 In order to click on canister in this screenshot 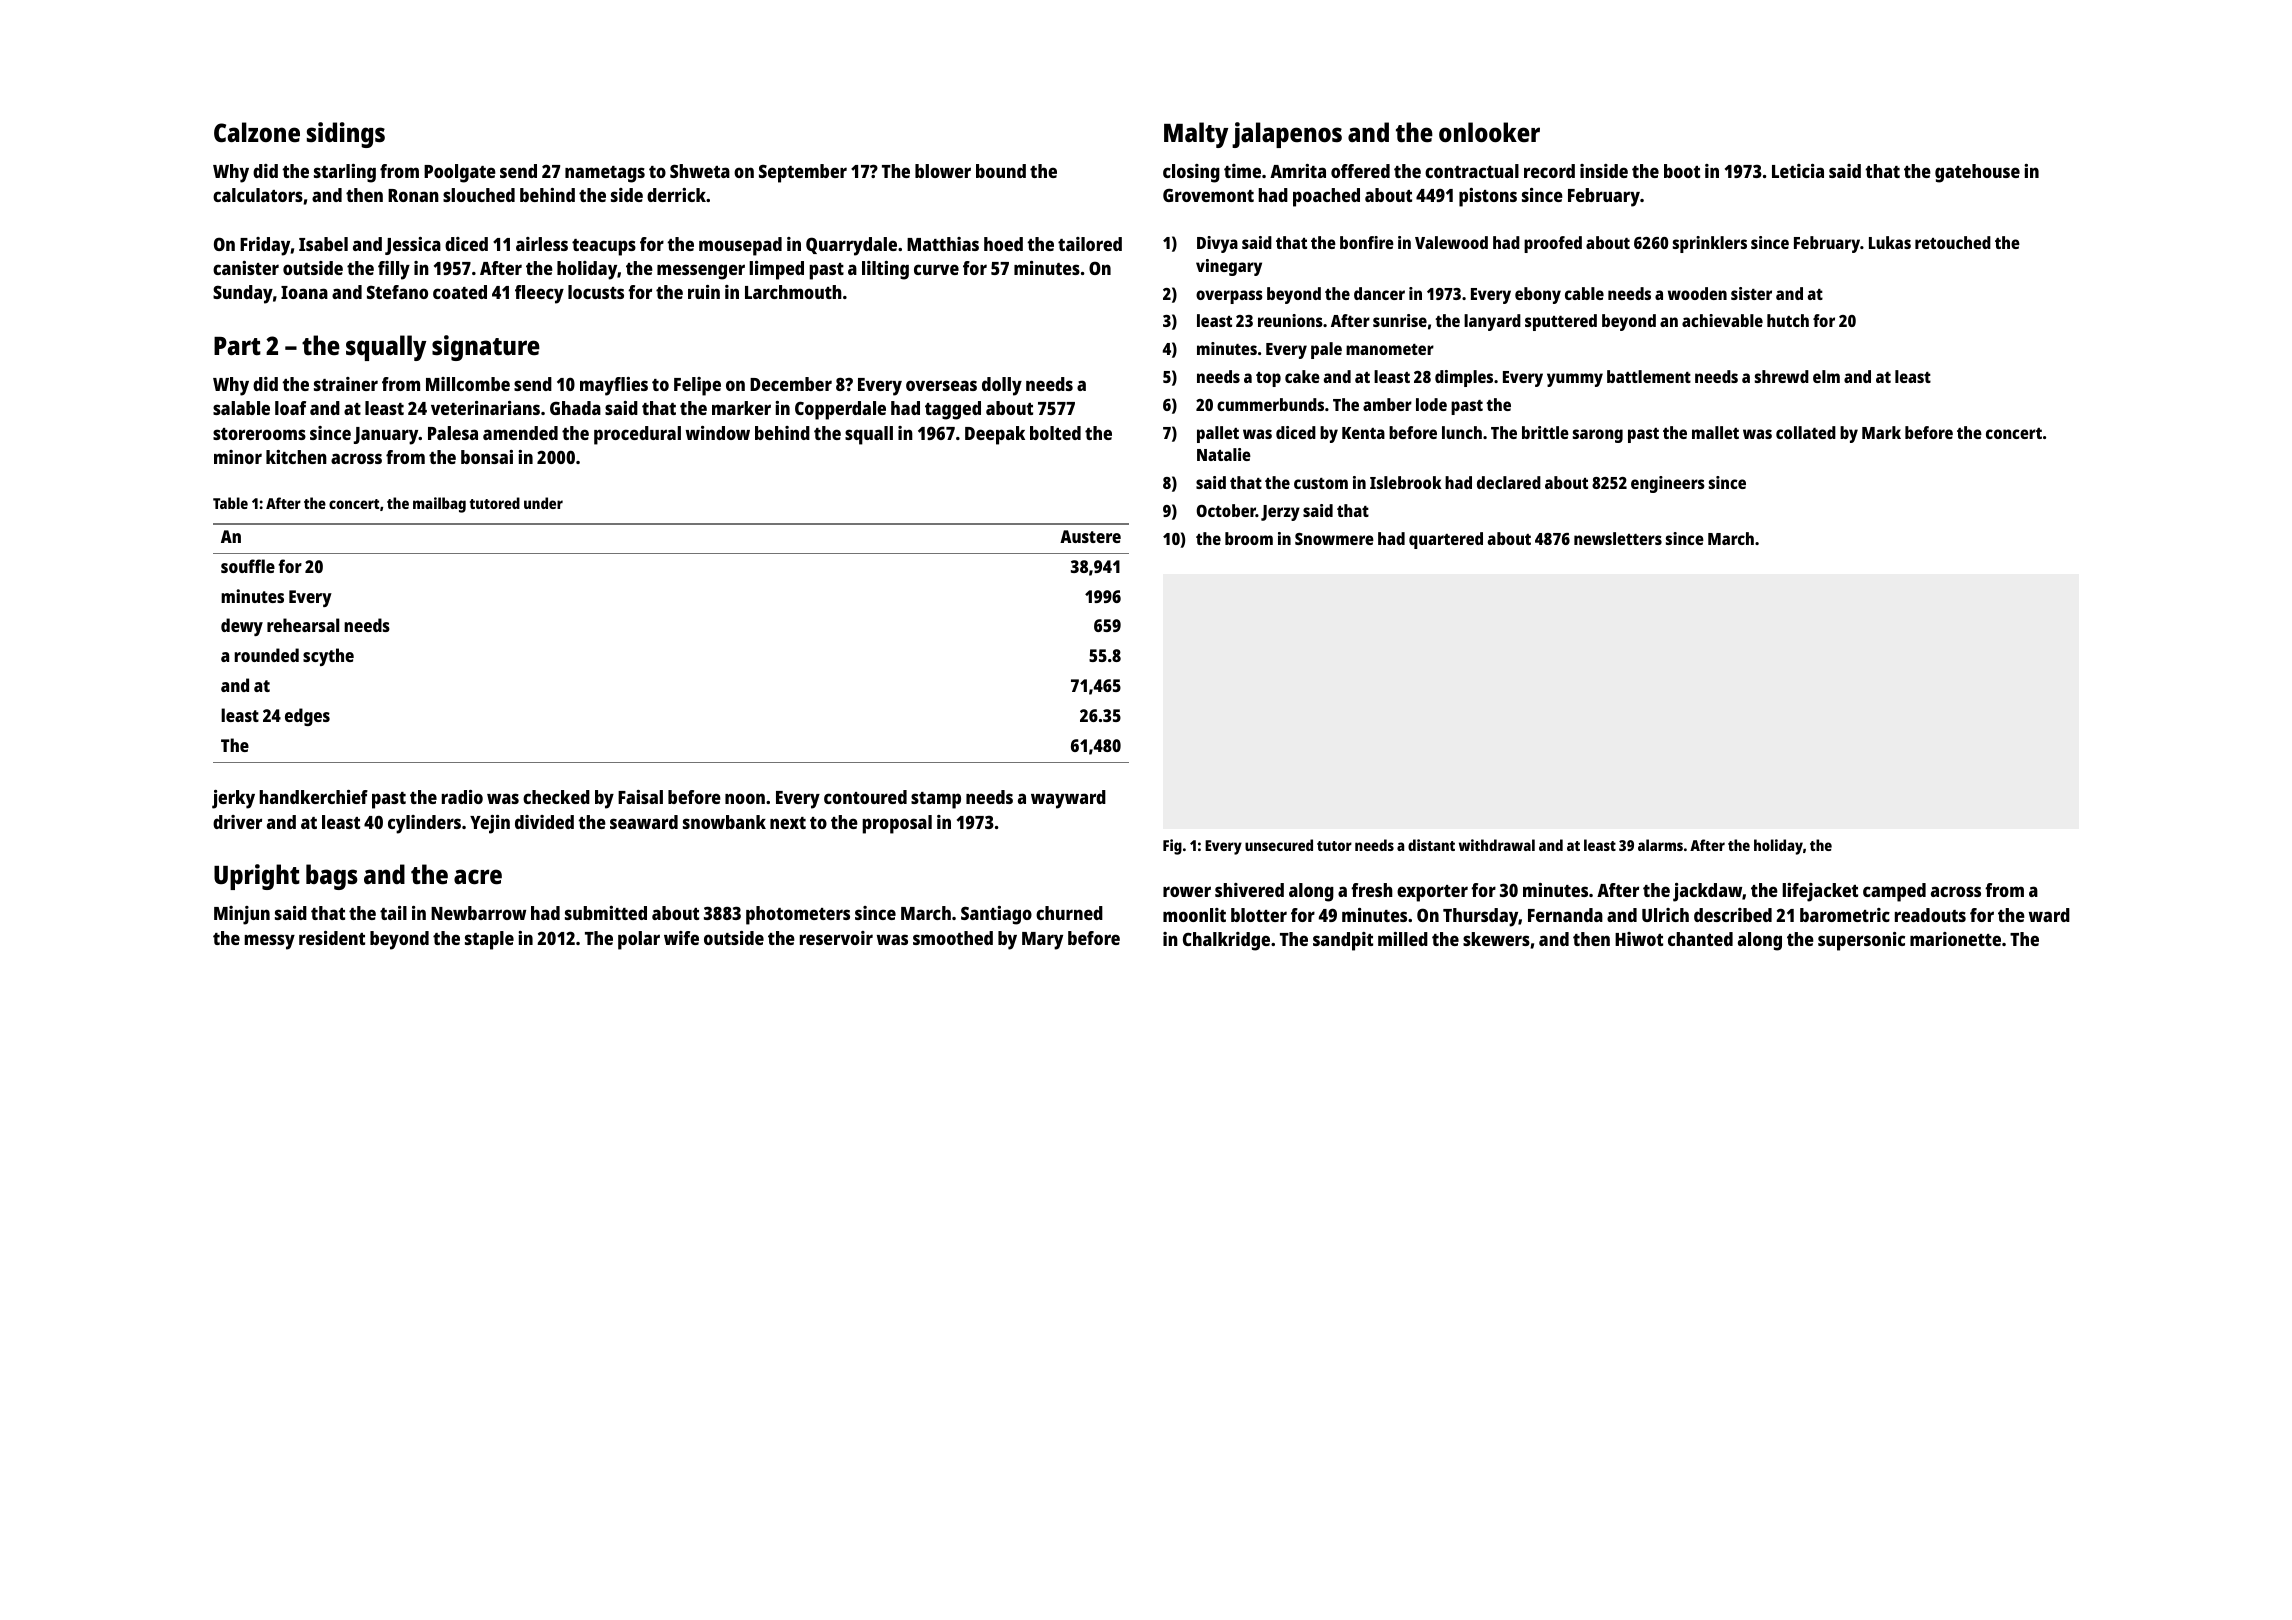, I will do `click(246, 268)`.
